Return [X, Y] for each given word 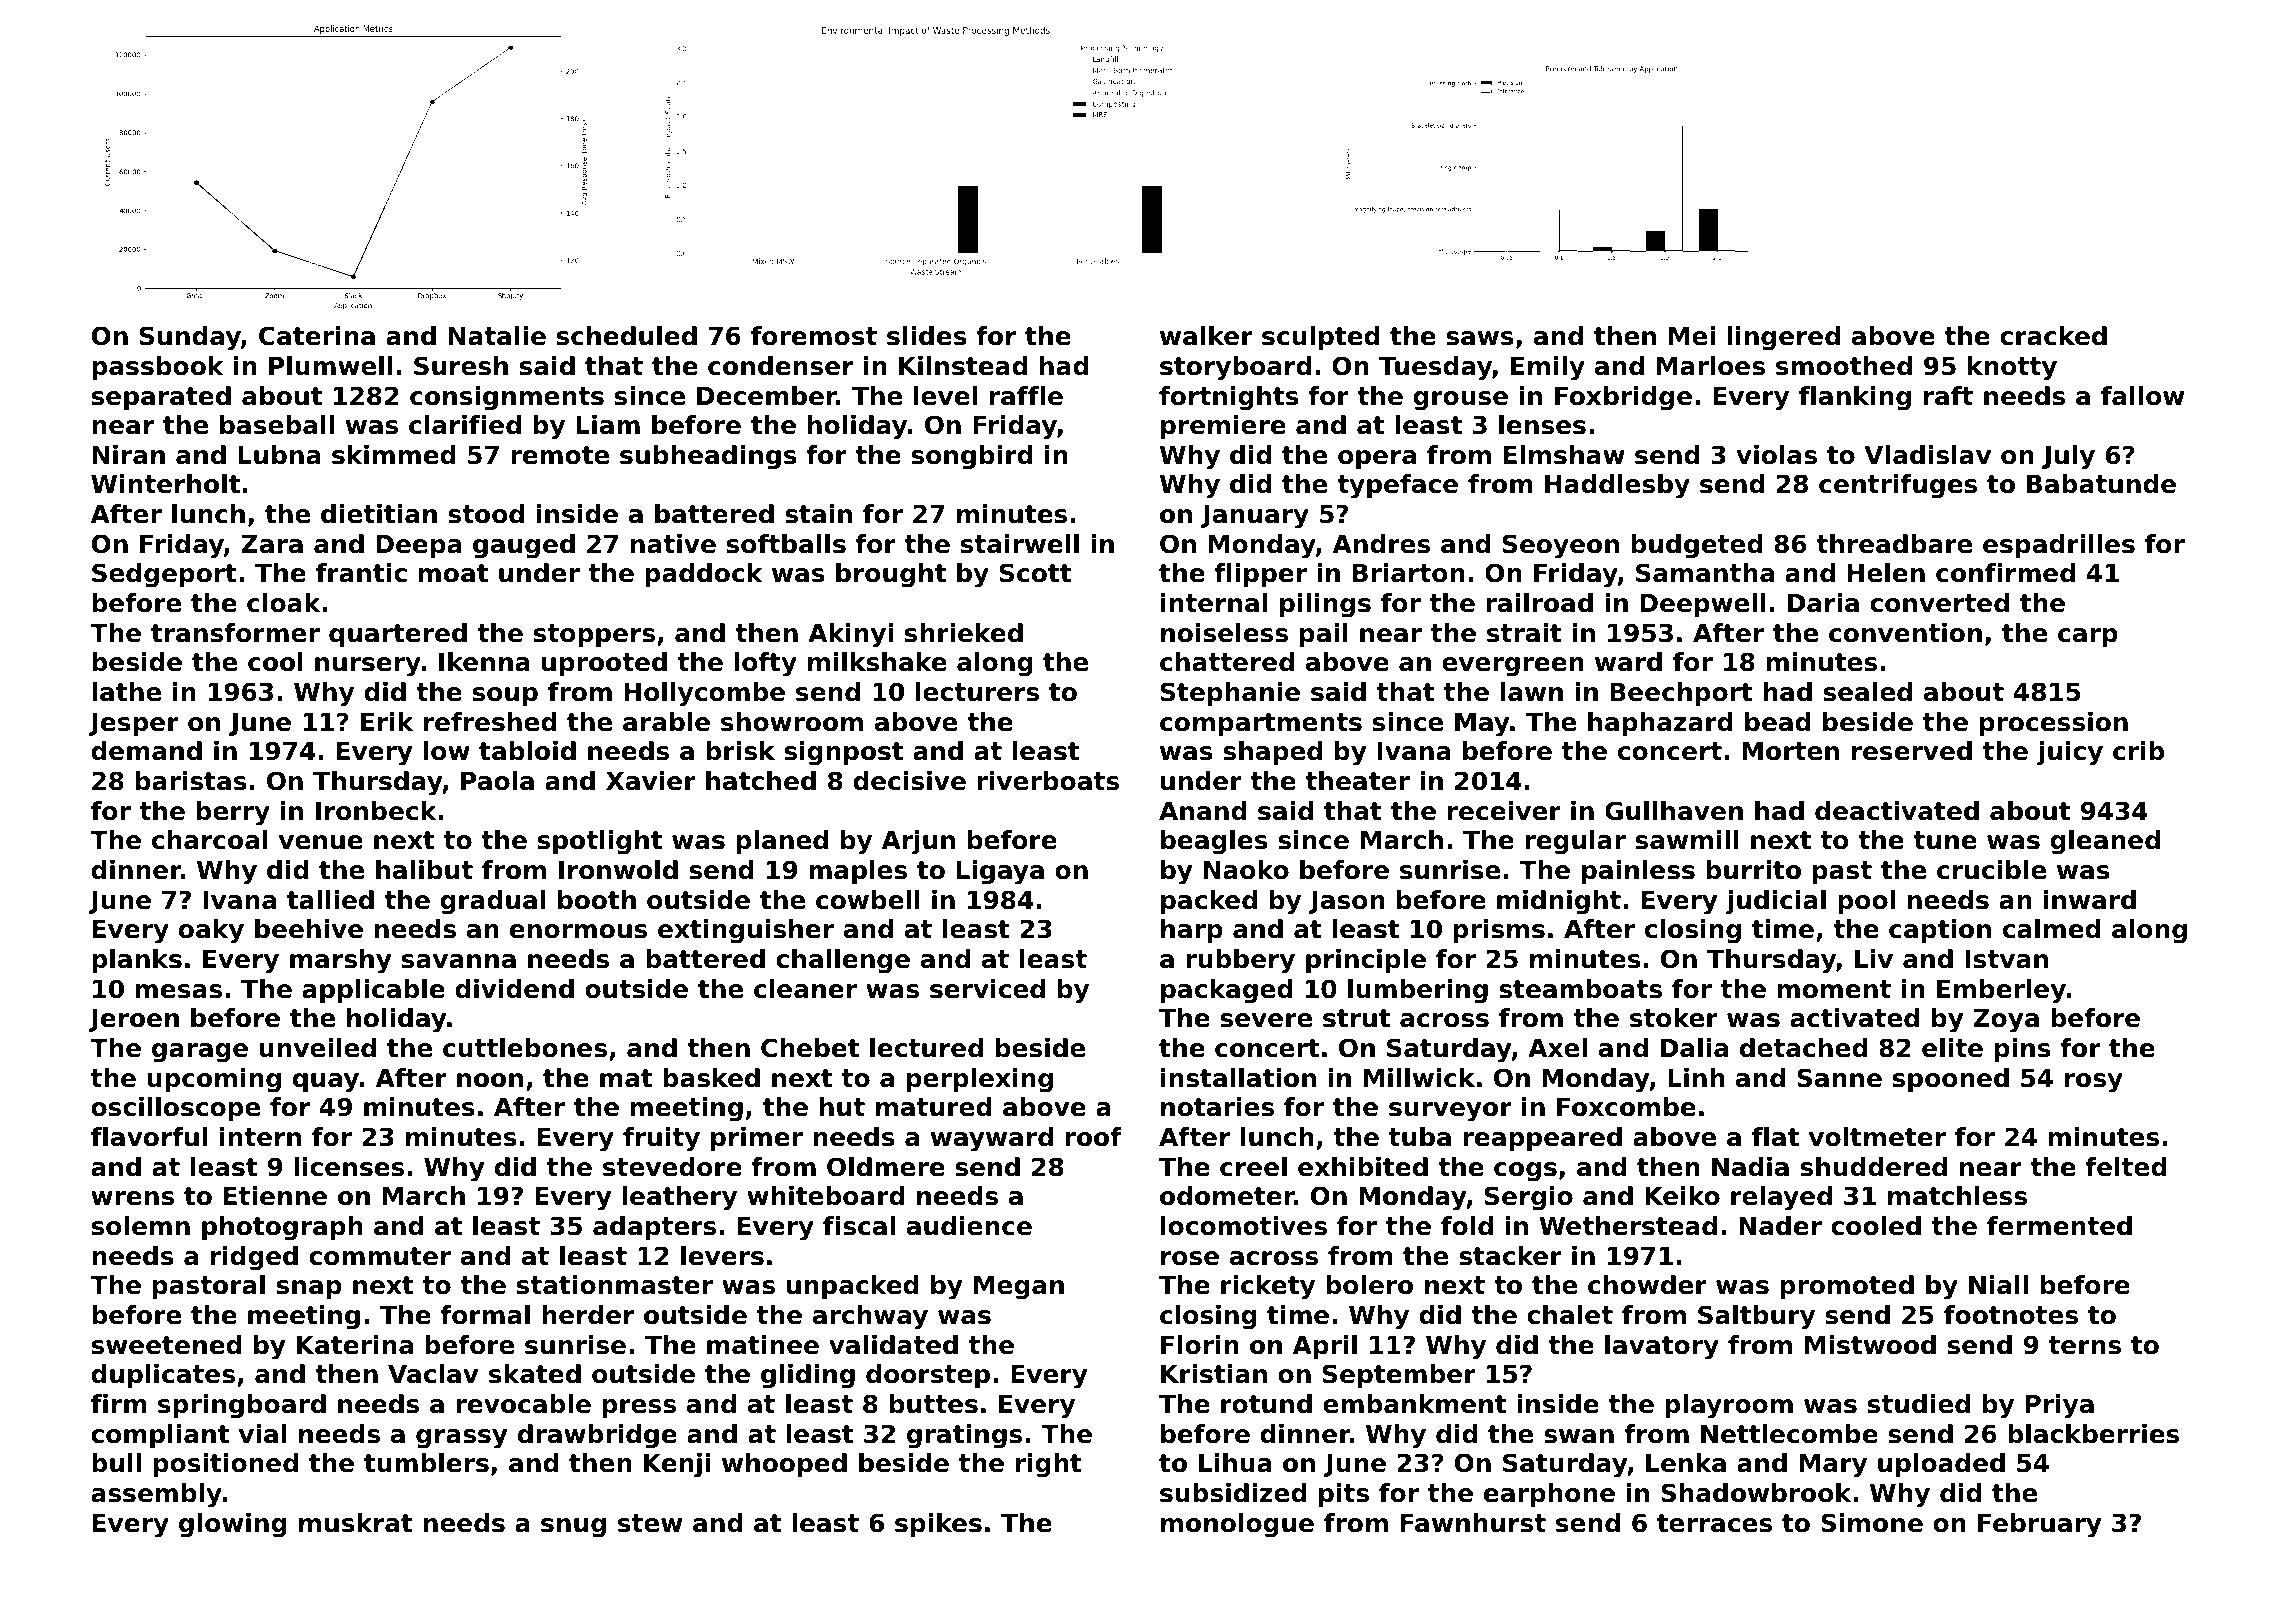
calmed [2052, 929]
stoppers [594, 635]
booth [597, 900]
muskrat [356, 1523]
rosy [2094, 1083]
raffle [1026, 396]
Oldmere [886, 1167]
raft [1948, 396]
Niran [129, 455]
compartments [1261, 724]
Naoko [1246, 870]
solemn [141, 1226]
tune [1945, 840]
